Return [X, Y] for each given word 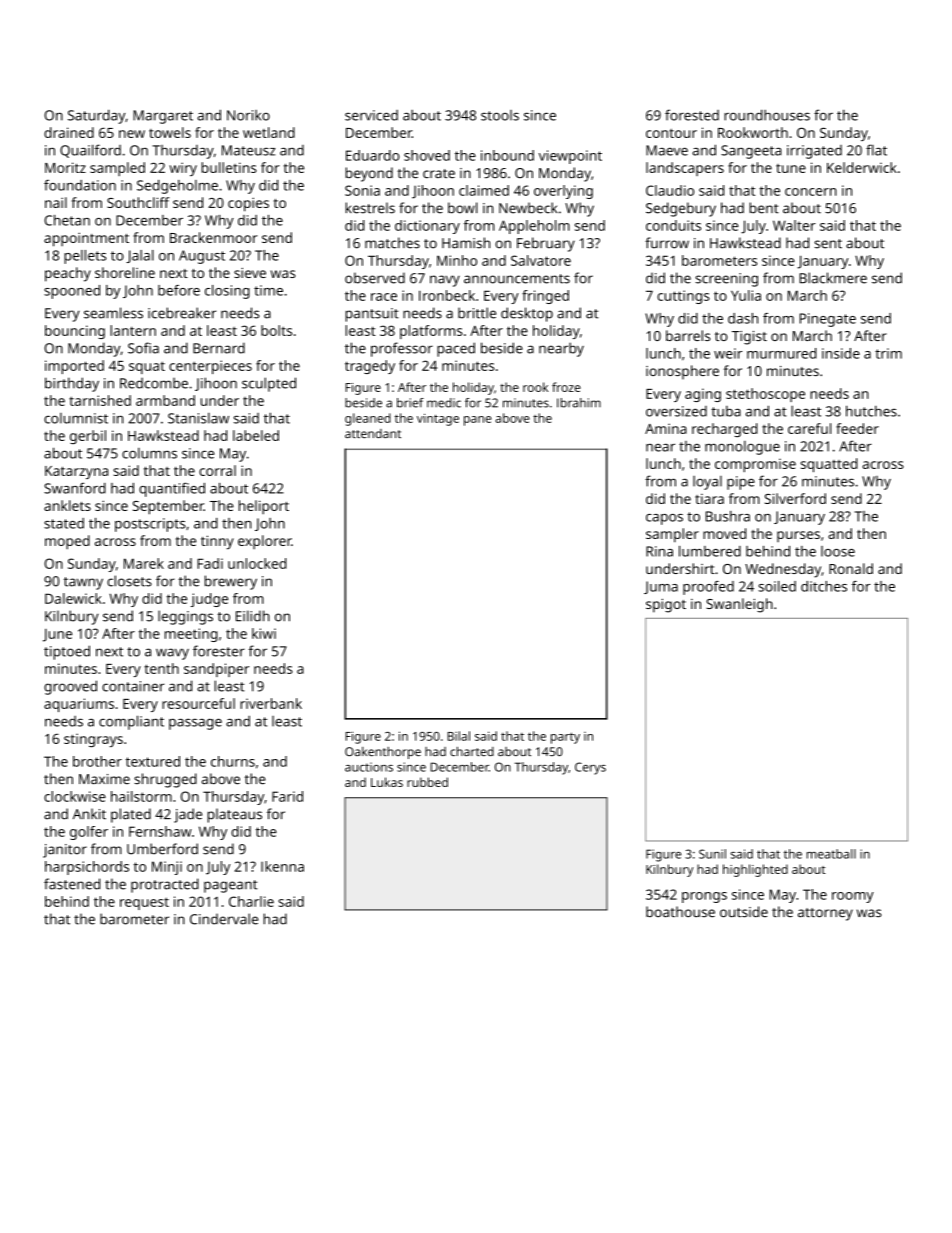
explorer [264, 542]
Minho [457, 260]
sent [828, 244]
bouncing [75, 332]
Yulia [746, 295]
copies [248, 204]
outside [744, 912]
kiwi [264, 633]
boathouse [680, 912]
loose [838, 551]
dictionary [427, 227]
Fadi [210, 563]
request [144, 903]
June [57, 635]
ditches [824, 586]
